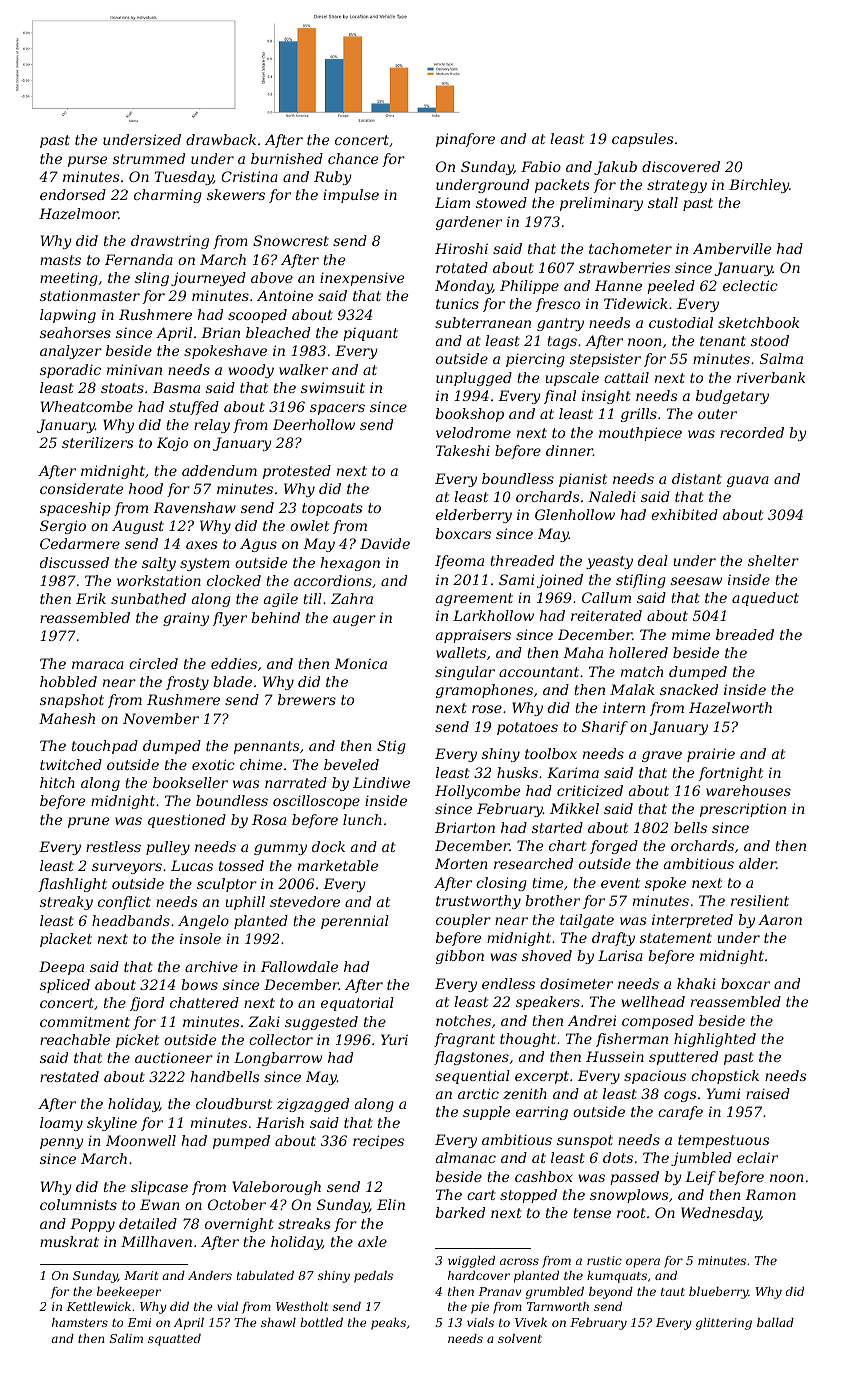 The image size is (849, 1400). Describe the element at coordinates (642, 140) in the screenshot. I see `capsules` at that location.
